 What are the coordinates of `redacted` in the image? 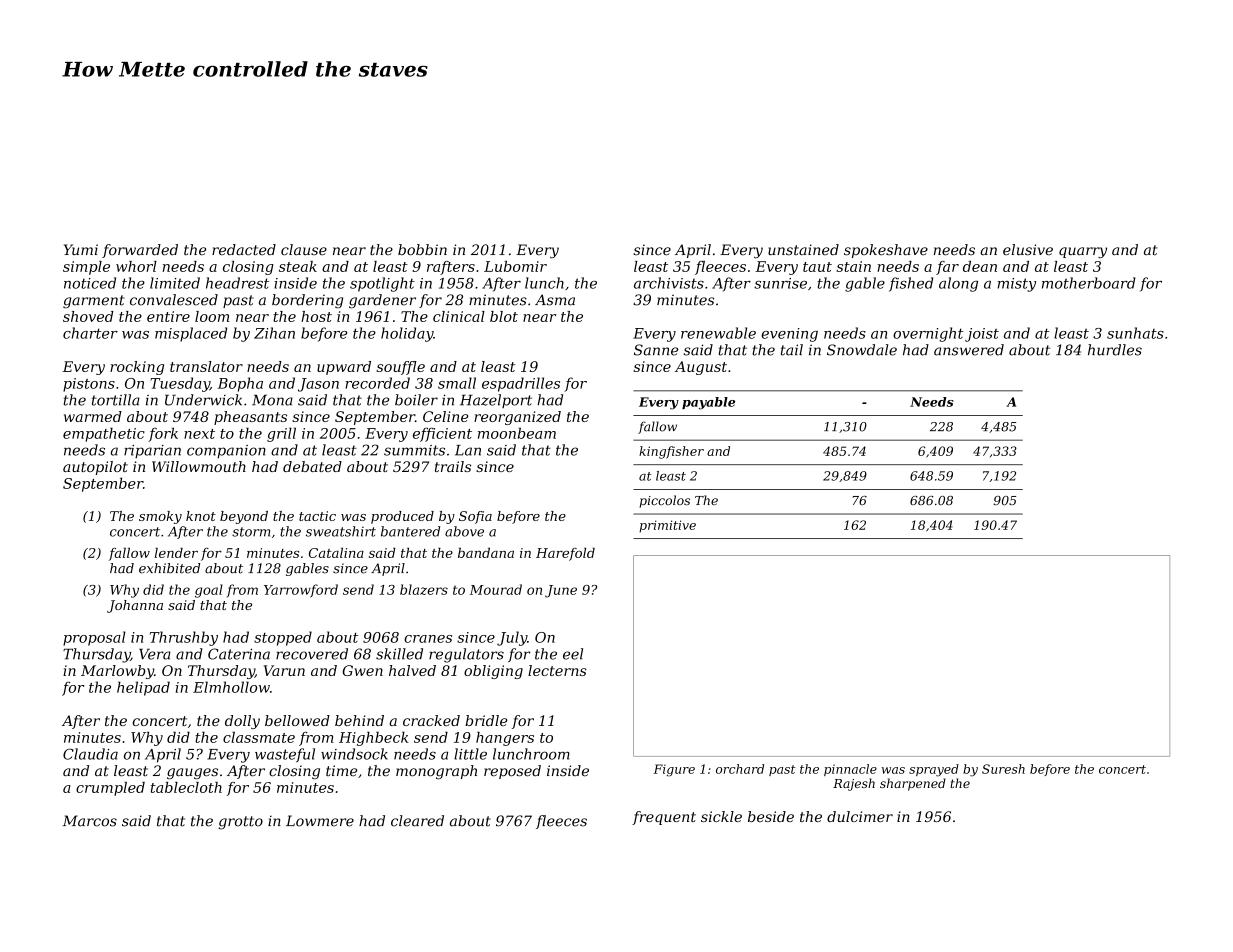 It's located at (244, 250).
